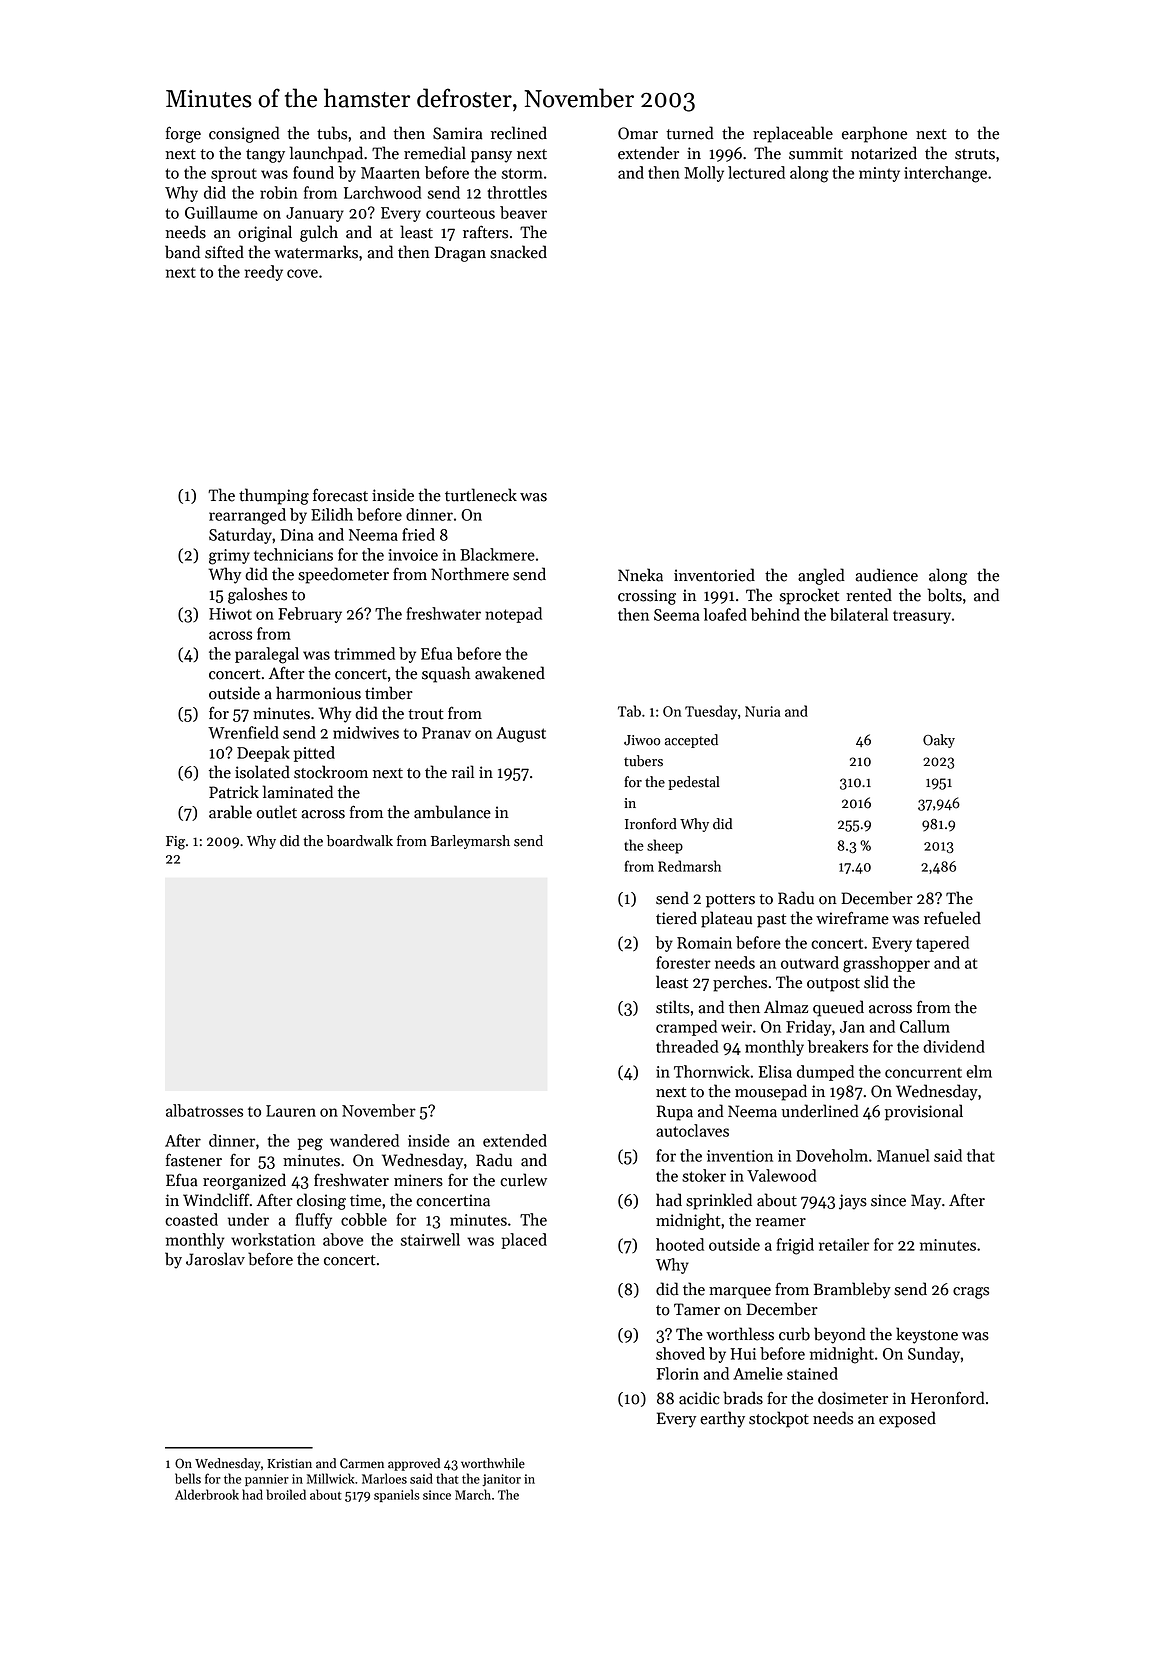  What do you see at coordinates (302, 273) in the page?
I see `cove` at bounding box center [302, 273].
